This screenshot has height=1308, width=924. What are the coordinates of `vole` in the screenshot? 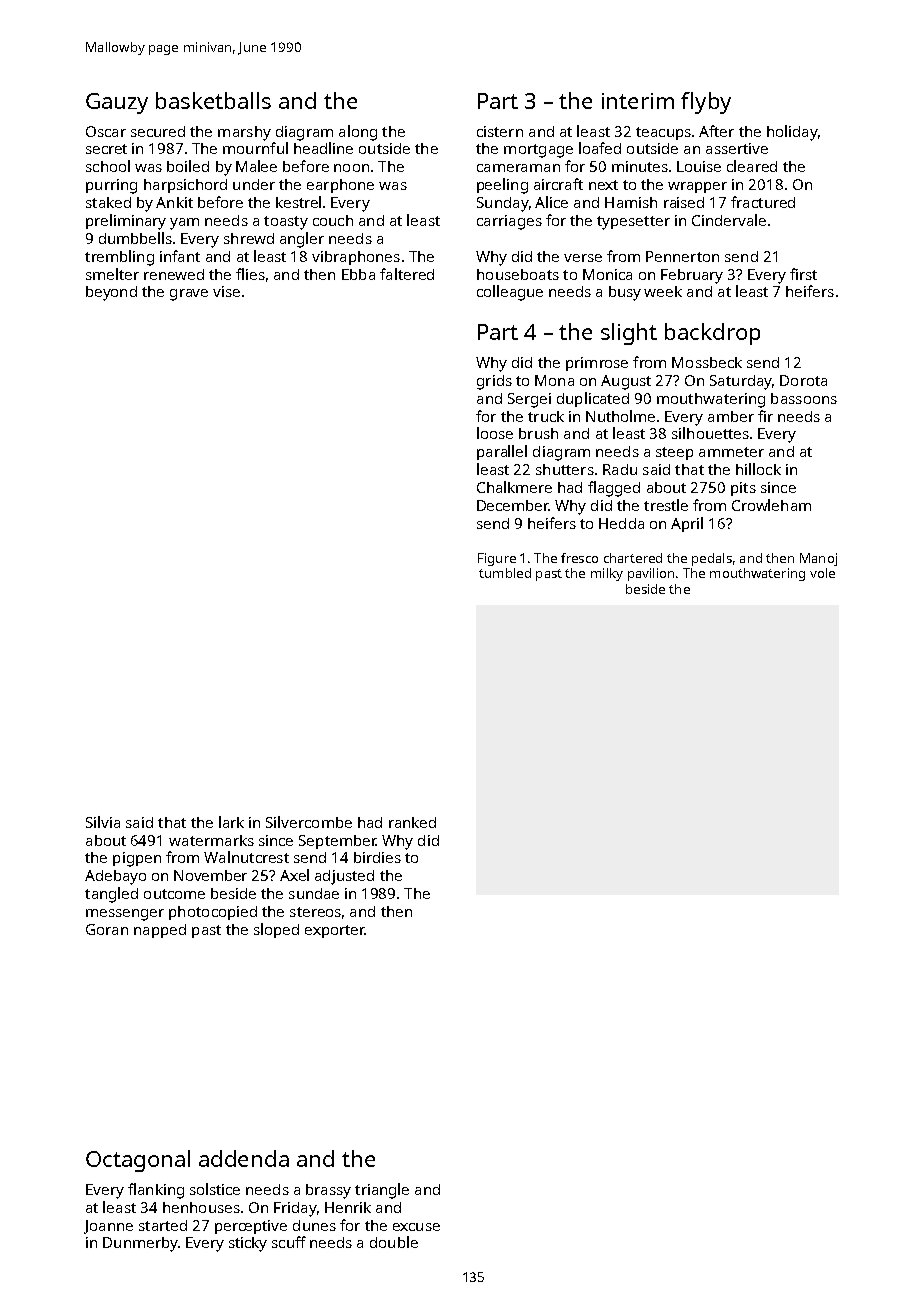 It's located at (822, 573).
